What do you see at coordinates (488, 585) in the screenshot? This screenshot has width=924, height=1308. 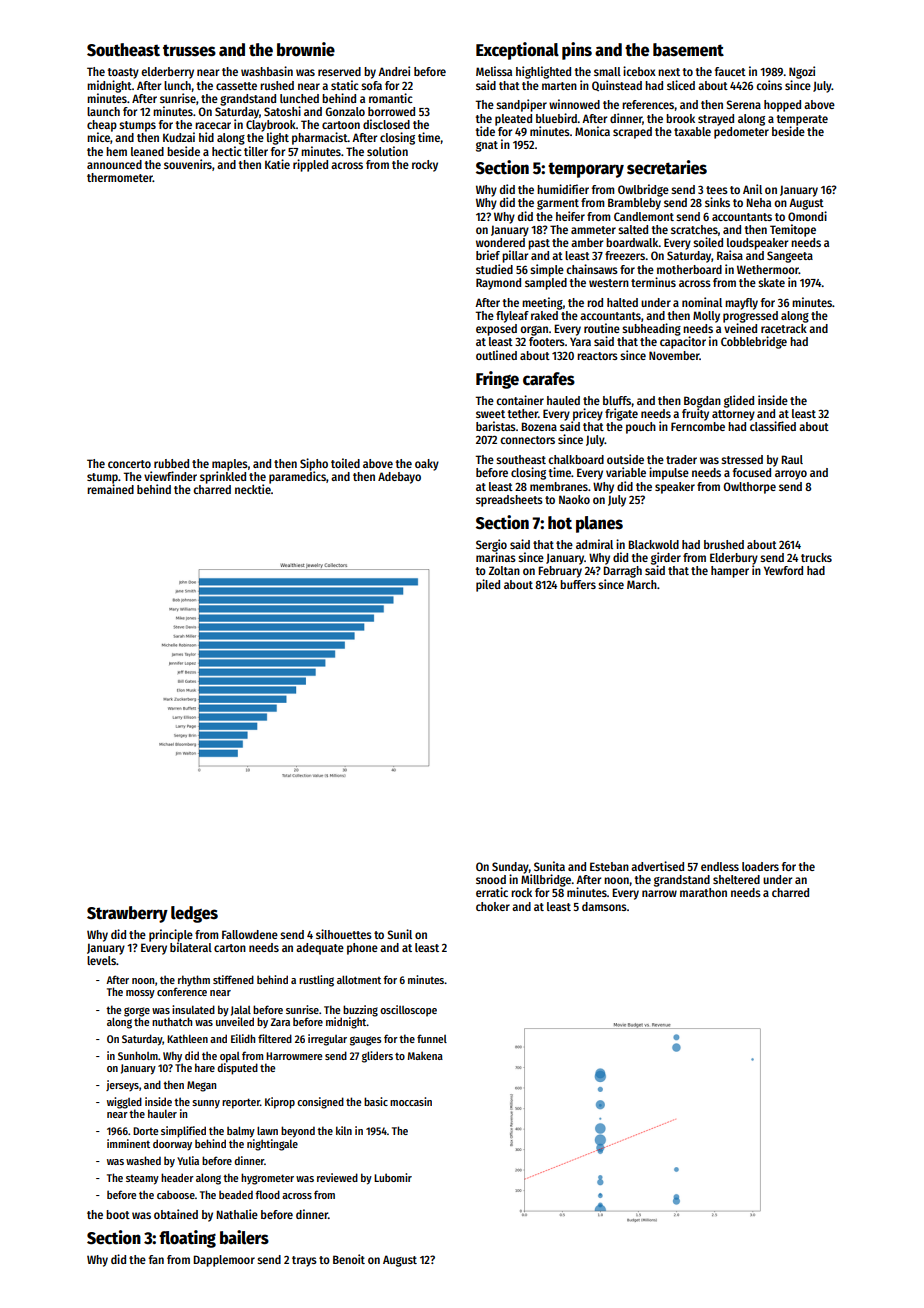 I see `piled` at bounding box center [488, 585].
